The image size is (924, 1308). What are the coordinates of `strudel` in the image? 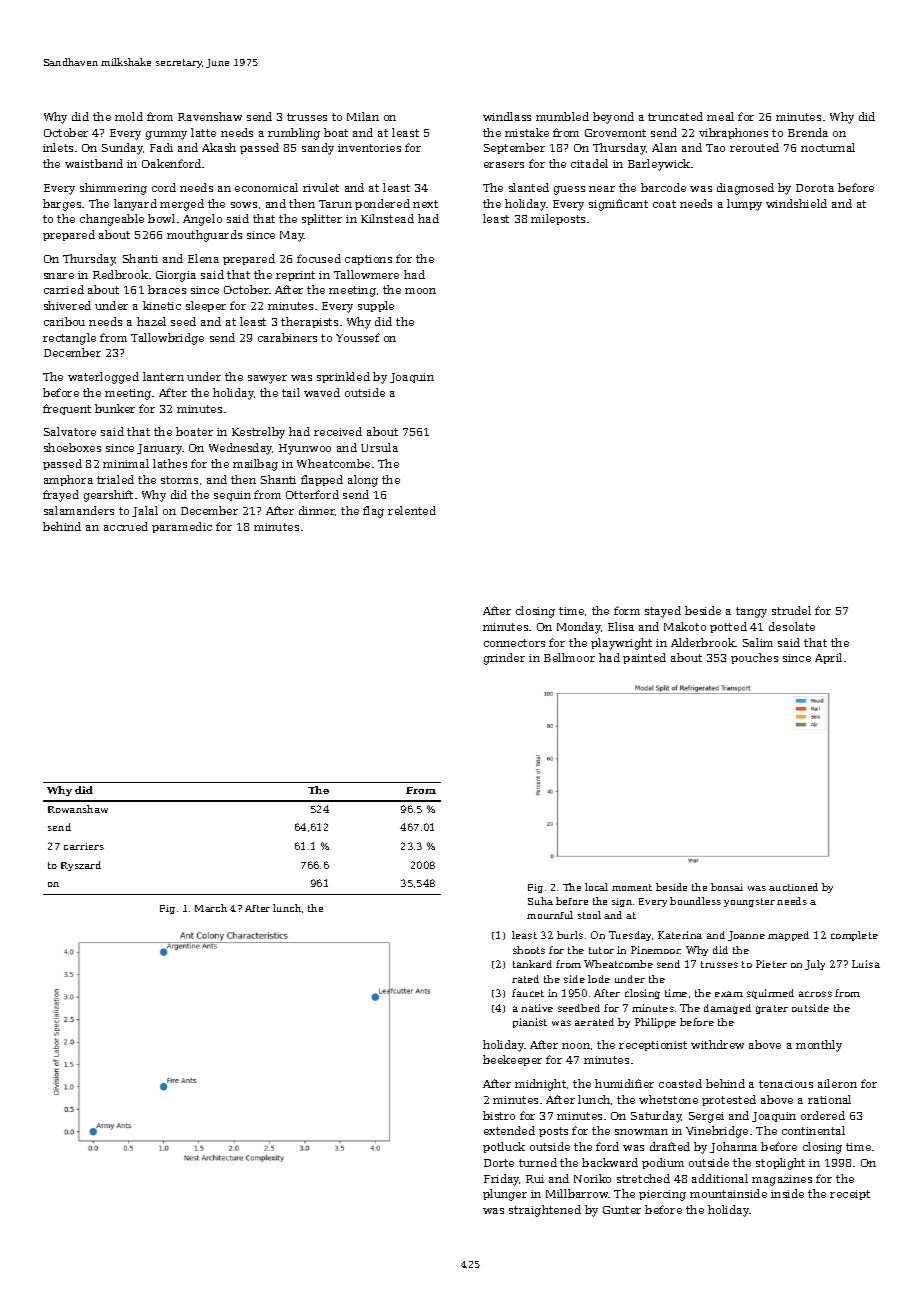 It's located at (791, 610).
